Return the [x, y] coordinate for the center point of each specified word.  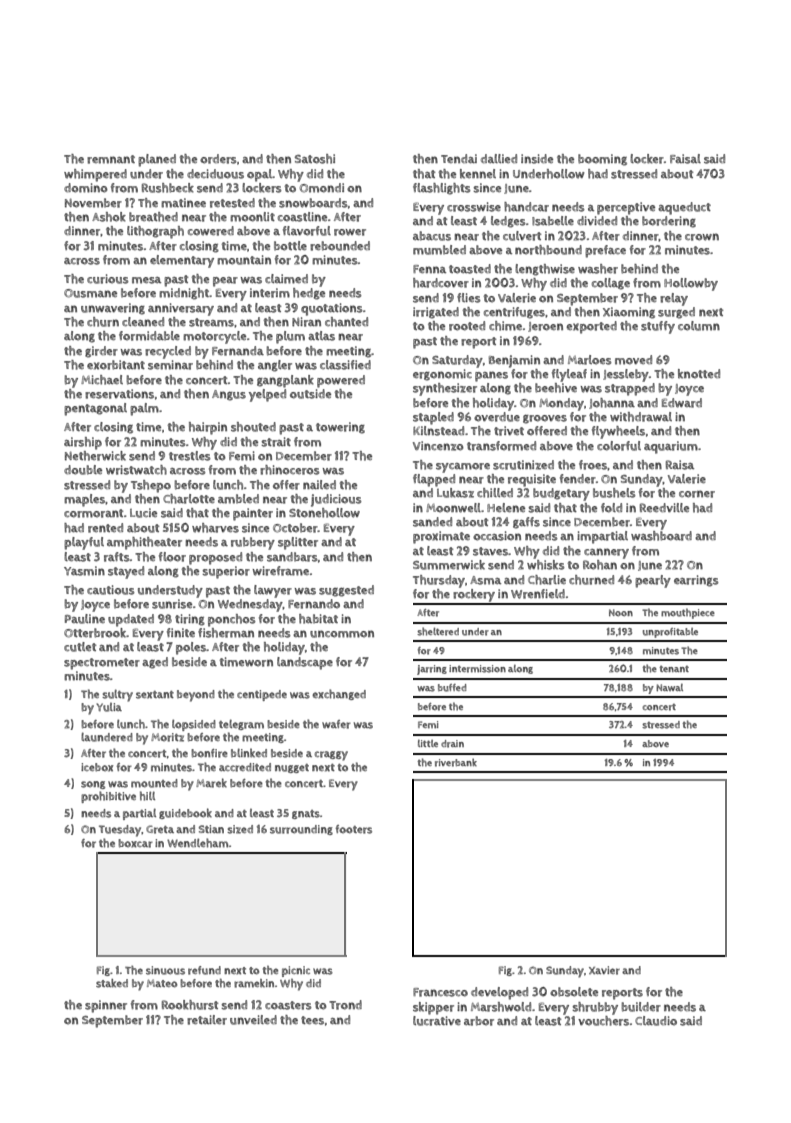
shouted [253, 427]
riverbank [456, 762]
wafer [336, 724]
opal [259, 175]
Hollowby [691, 284]
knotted [699, 374]
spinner [106, 1006]
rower [350, 232]
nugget [292, 768]
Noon [621, 612]
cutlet [80, 647]
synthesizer [445, 389]
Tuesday [120, 831]
